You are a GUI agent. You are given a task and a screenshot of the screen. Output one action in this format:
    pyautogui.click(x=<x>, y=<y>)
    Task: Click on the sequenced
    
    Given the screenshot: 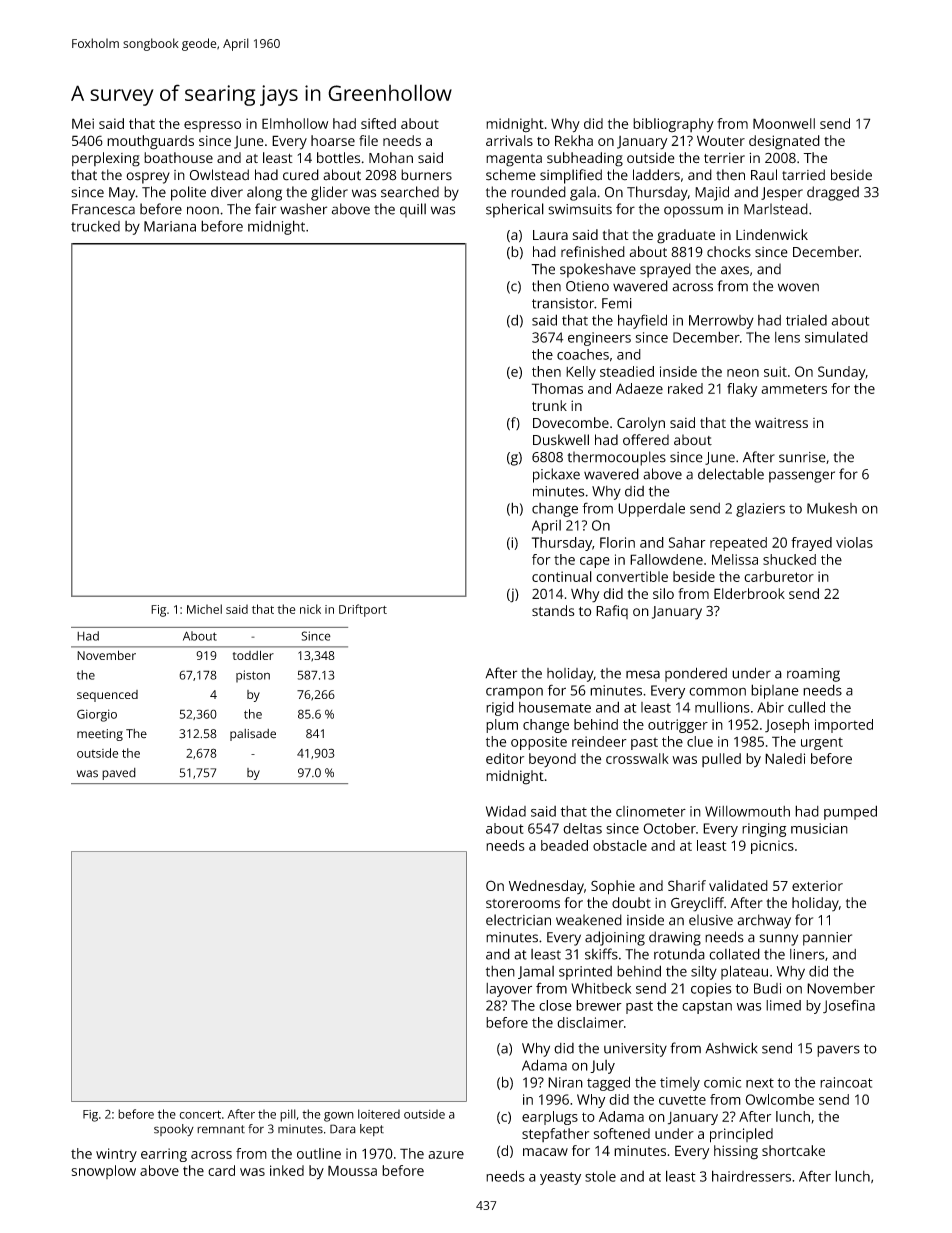 What is the action you would take?
    pyautogui.click(x=107, y=696)
